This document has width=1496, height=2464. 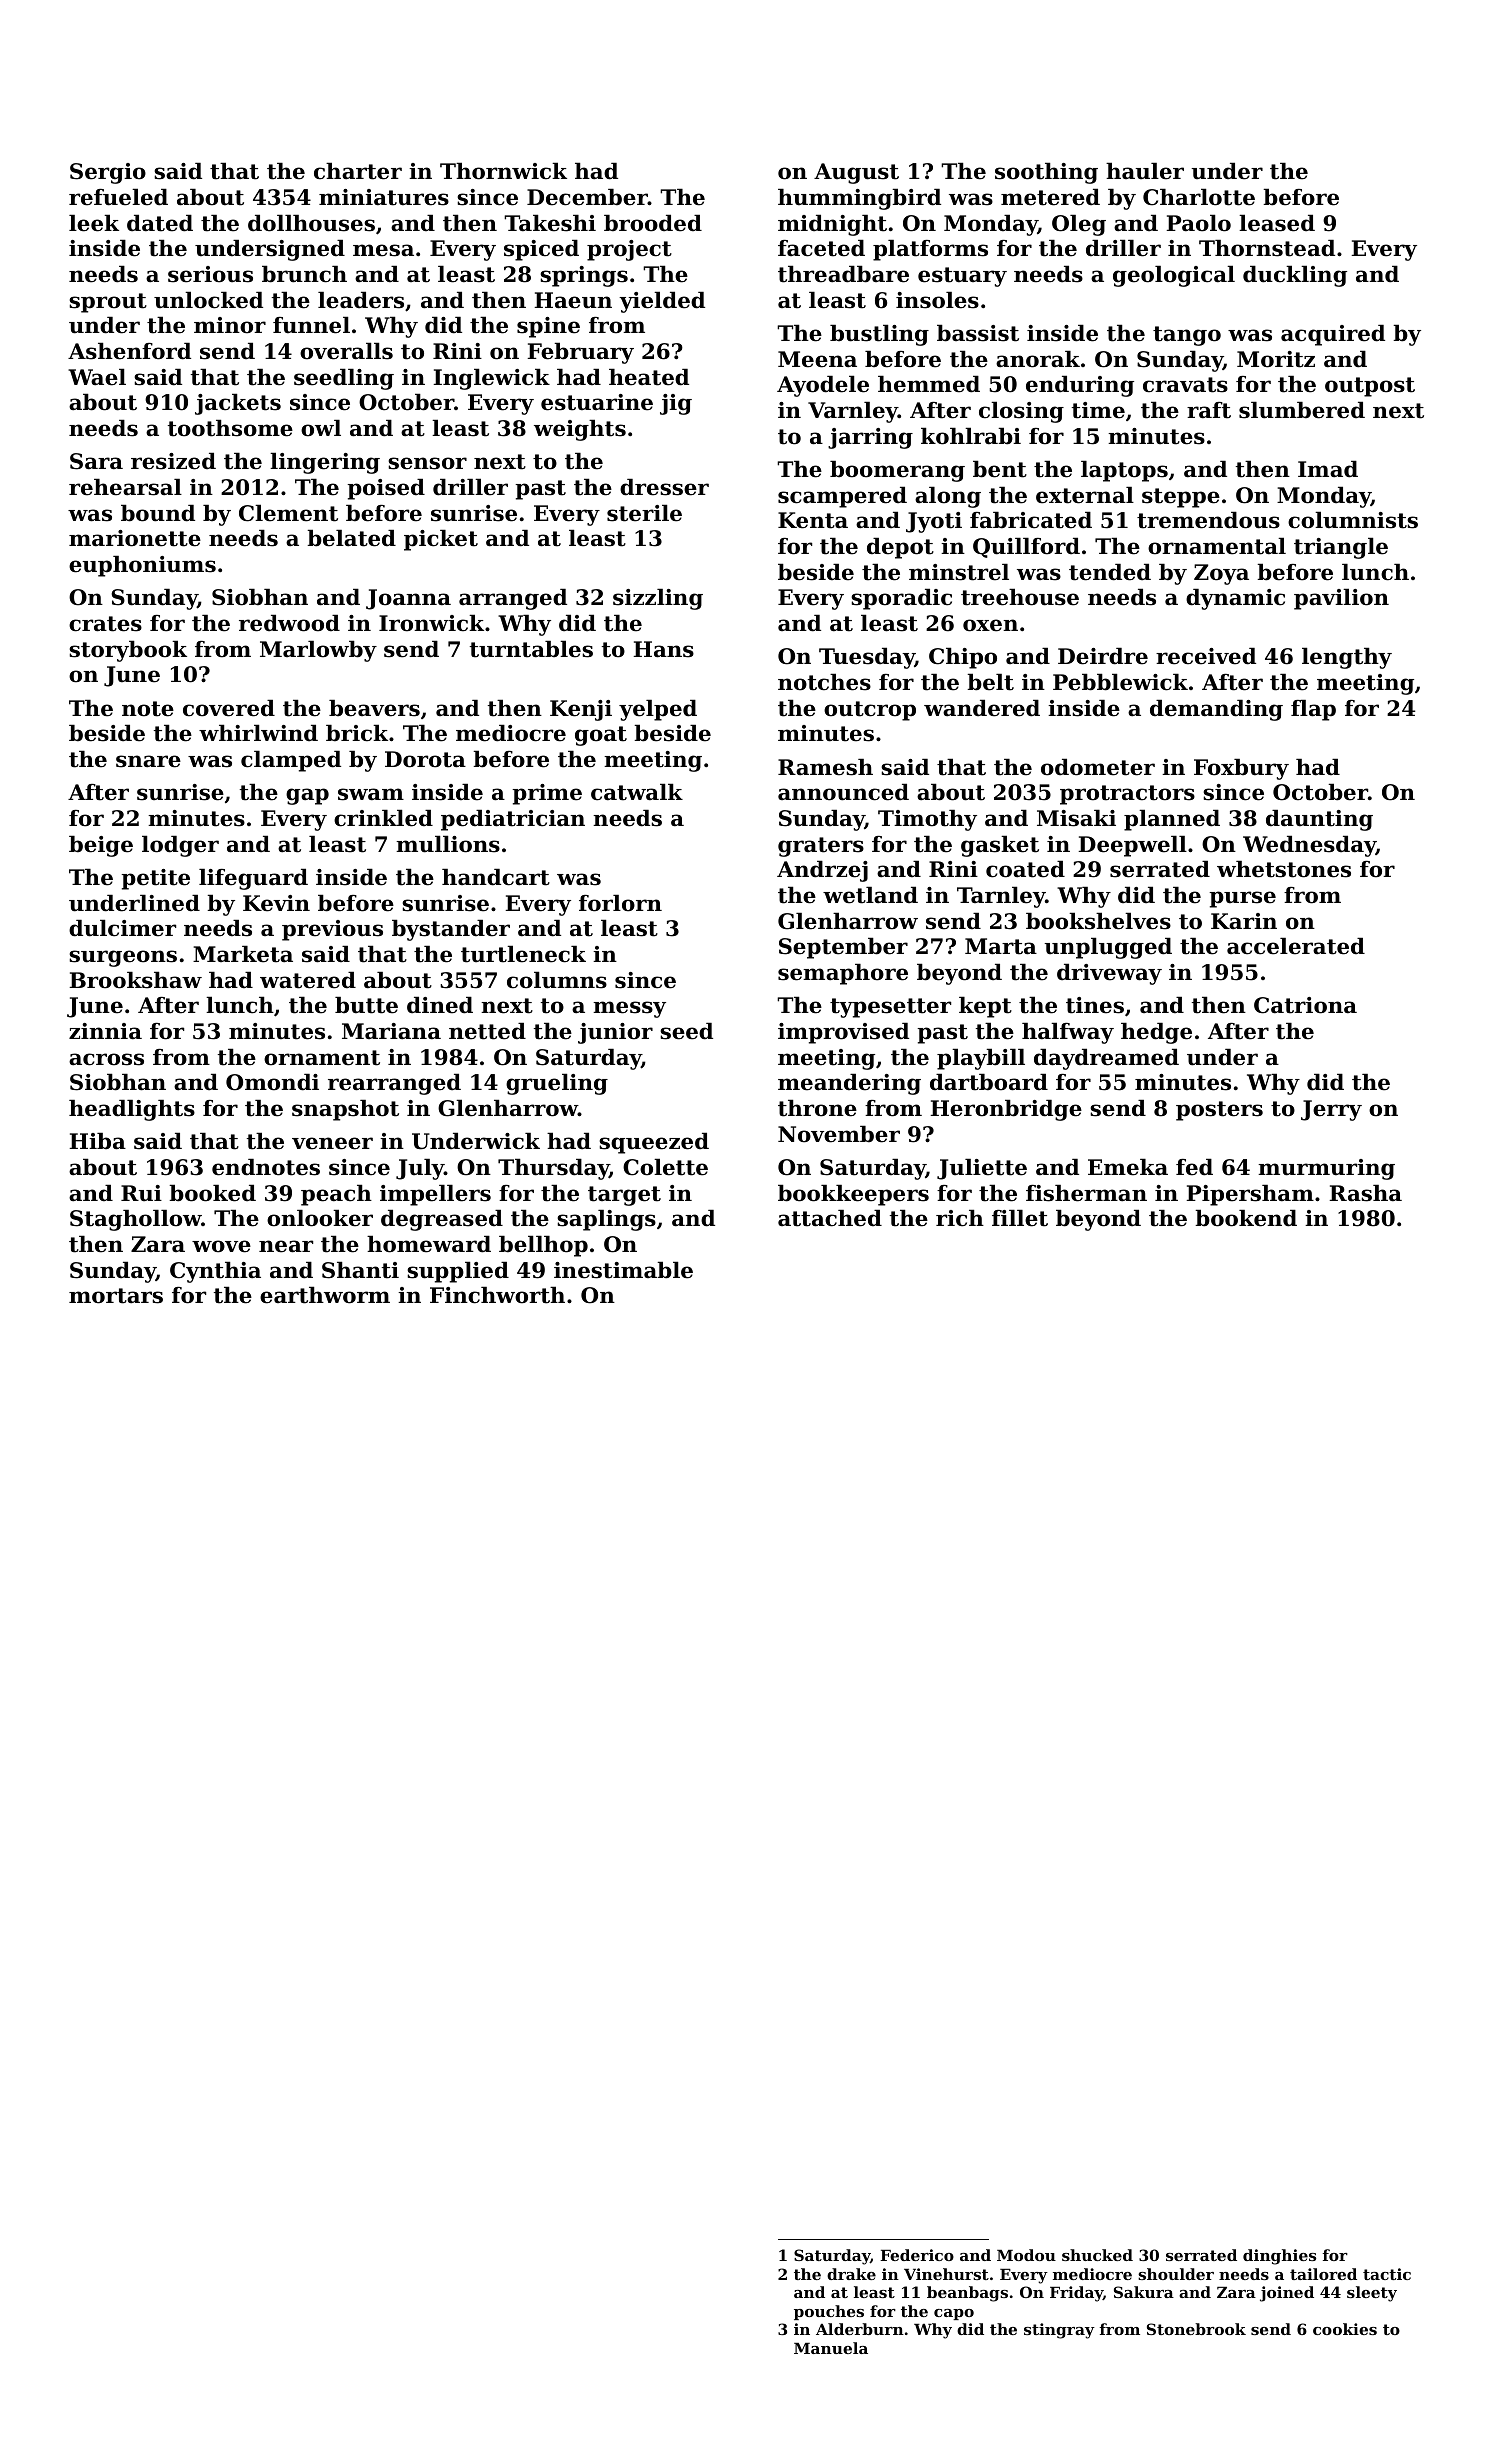 I want to click on pouches, so click(x=829, y=2312).
